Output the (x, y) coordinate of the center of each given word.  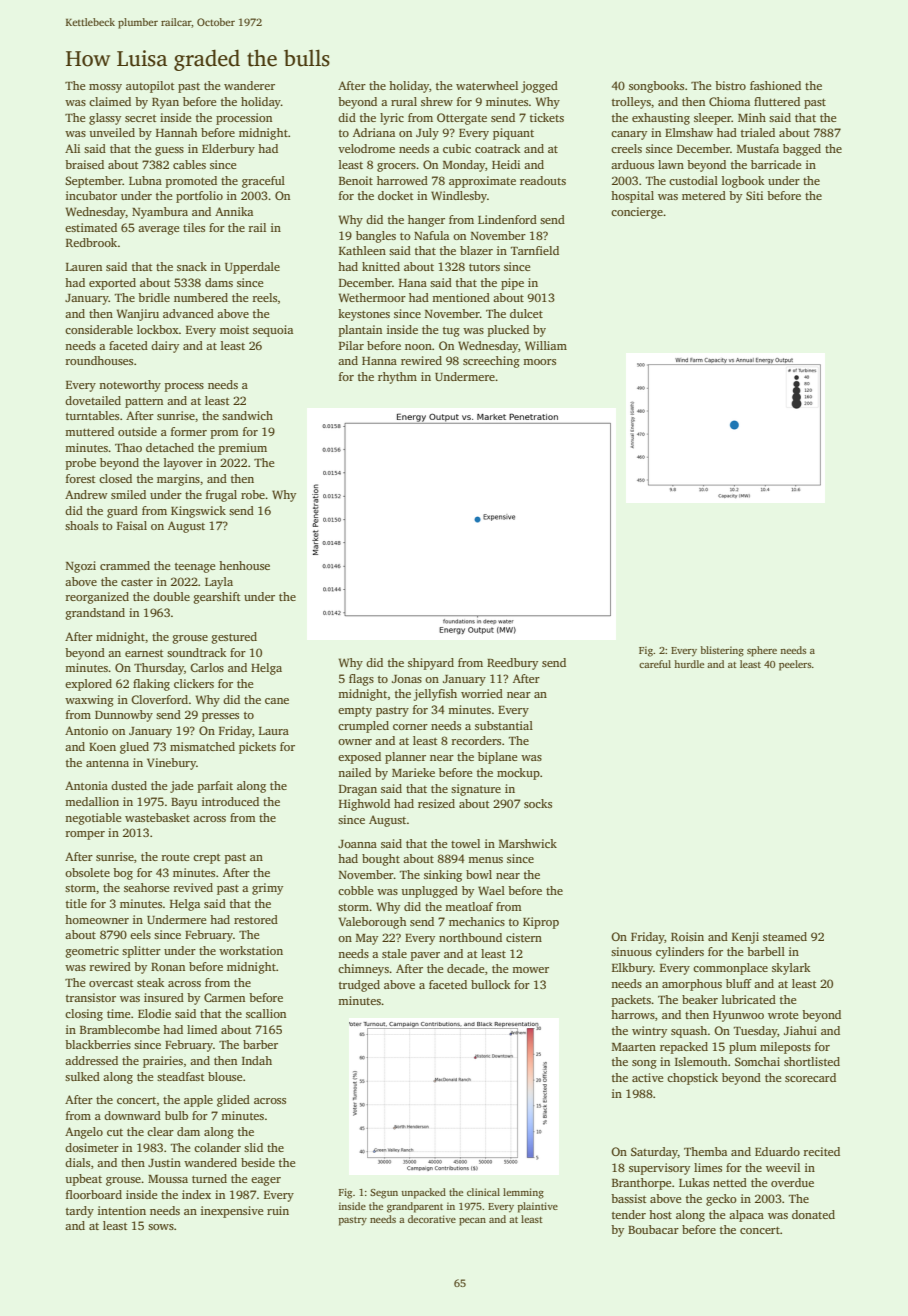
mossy (105, 88)
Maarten (634, 1047)
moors (539, 362)
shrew (437, 101)
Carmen (224, 997)
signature (476, 790)
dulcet (526, 313)
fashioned (775, 85)
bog (123, 874)
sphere (762, 651)
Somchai (757, 1061)
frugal (221, 496)
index (196, 1194)
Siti (754, 195)
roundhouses (99, 360)
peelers (795, 665)
